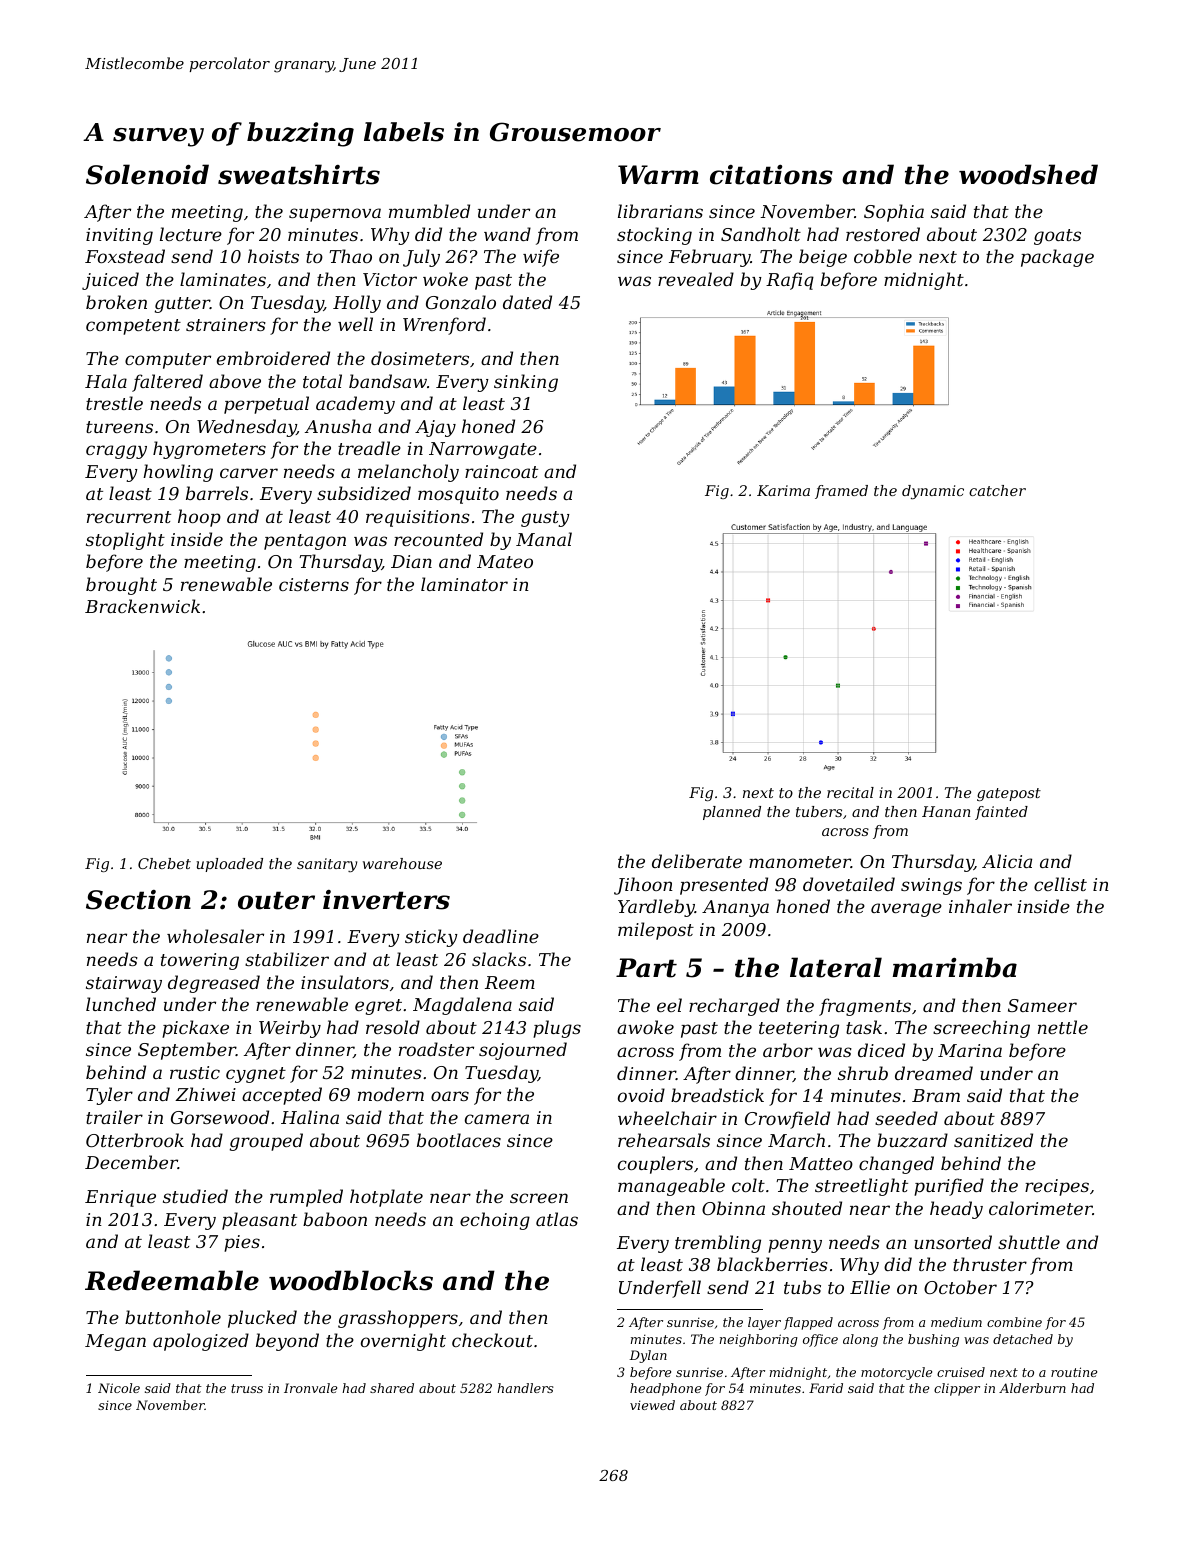 The width and height of the screenshot is (1199, 1552). I want to click on Crowfield, so click(787, 1120).
